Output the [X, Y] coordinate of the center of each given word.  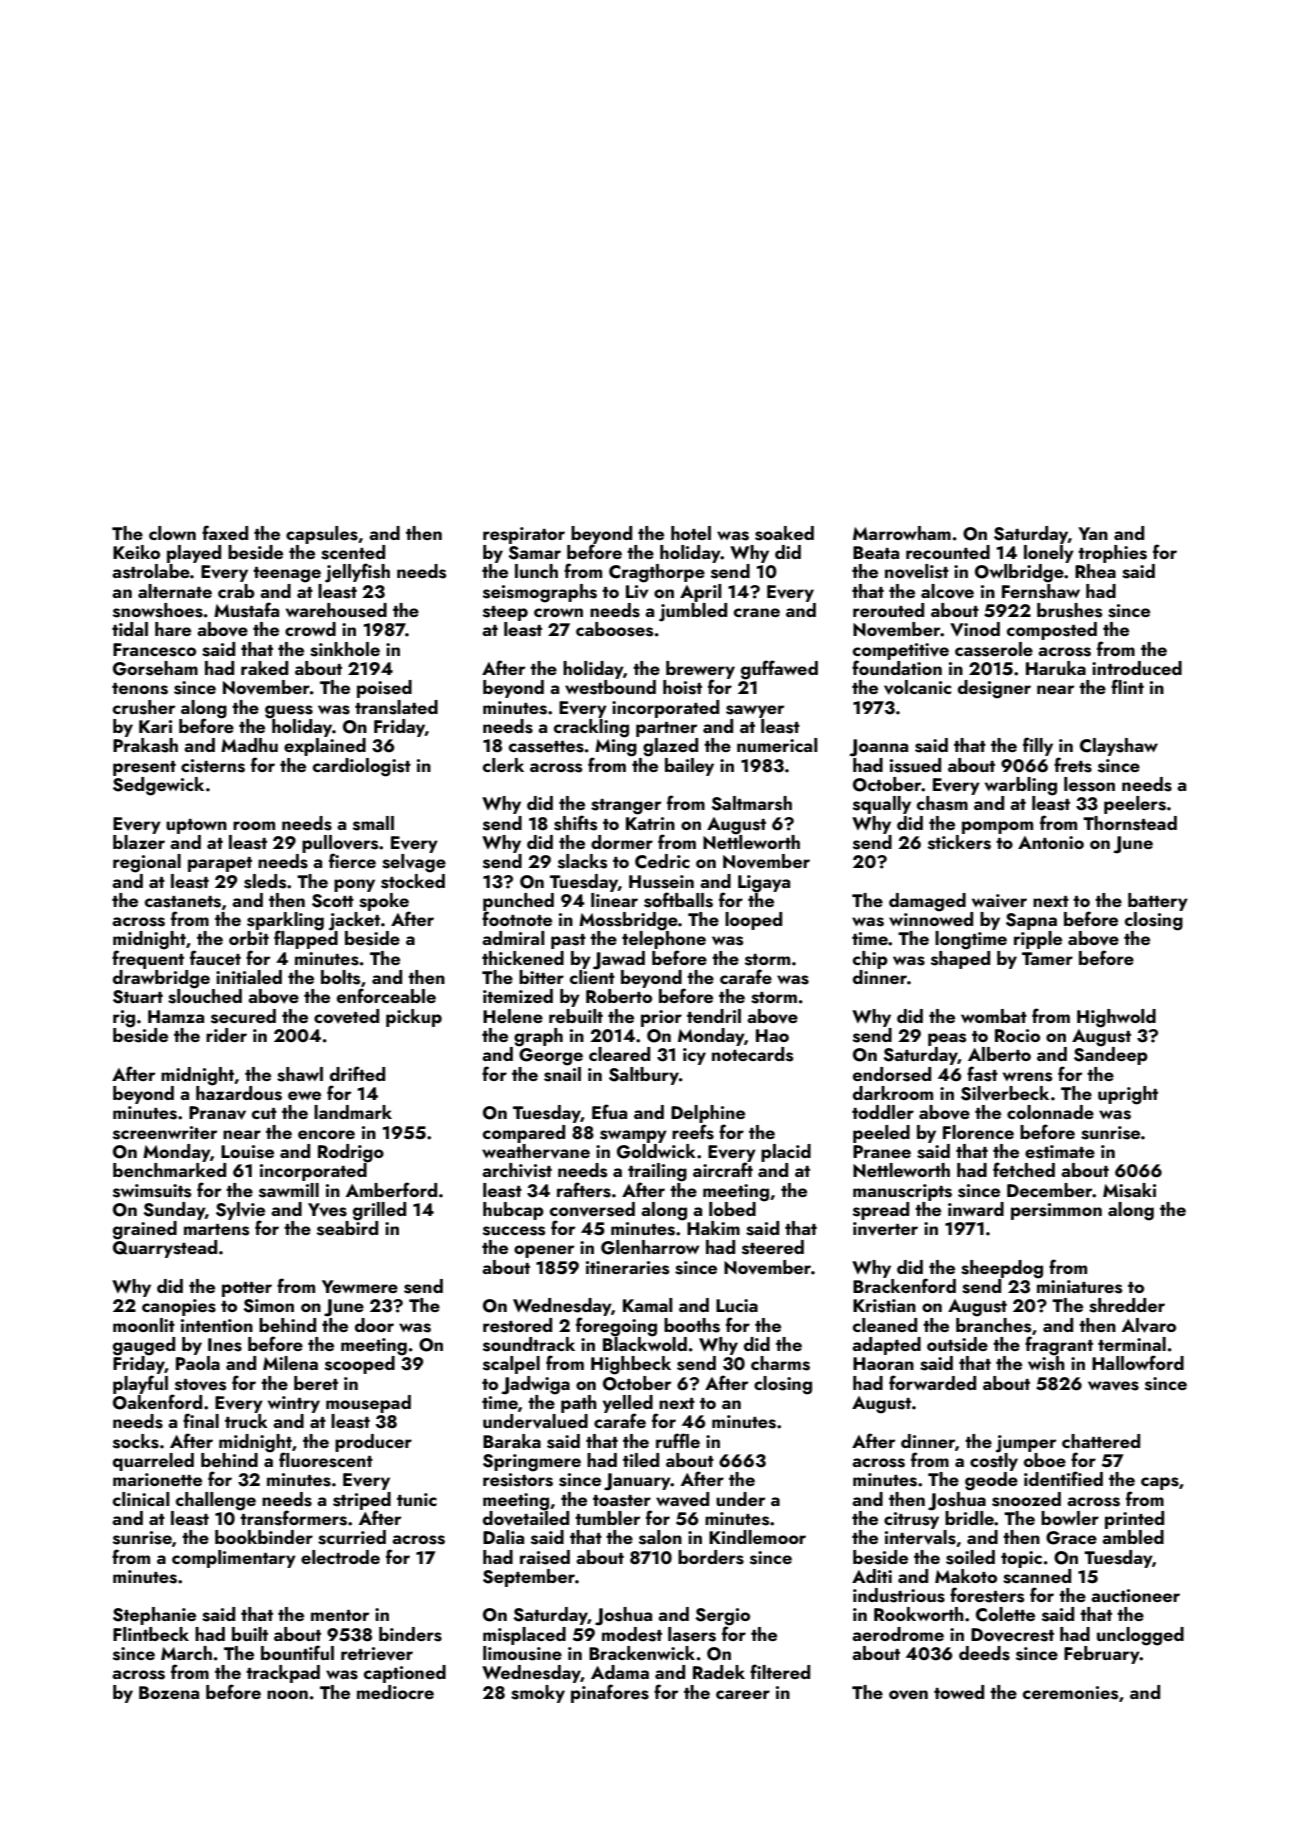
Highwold [1116, 1018]
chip [870, 960]
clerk [503, 765]
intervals [920, 1537]
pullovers [340, 844]
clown [172, 533]
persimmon [1056, 1211]
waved [682, 1499]
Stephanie [154, 1616]
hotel [691, 533]
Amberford [391, 1189]
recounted [948, 552]
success [514, 1231]
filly [1038, 746]
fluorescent [326, 1460]
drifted [357, 1073]
